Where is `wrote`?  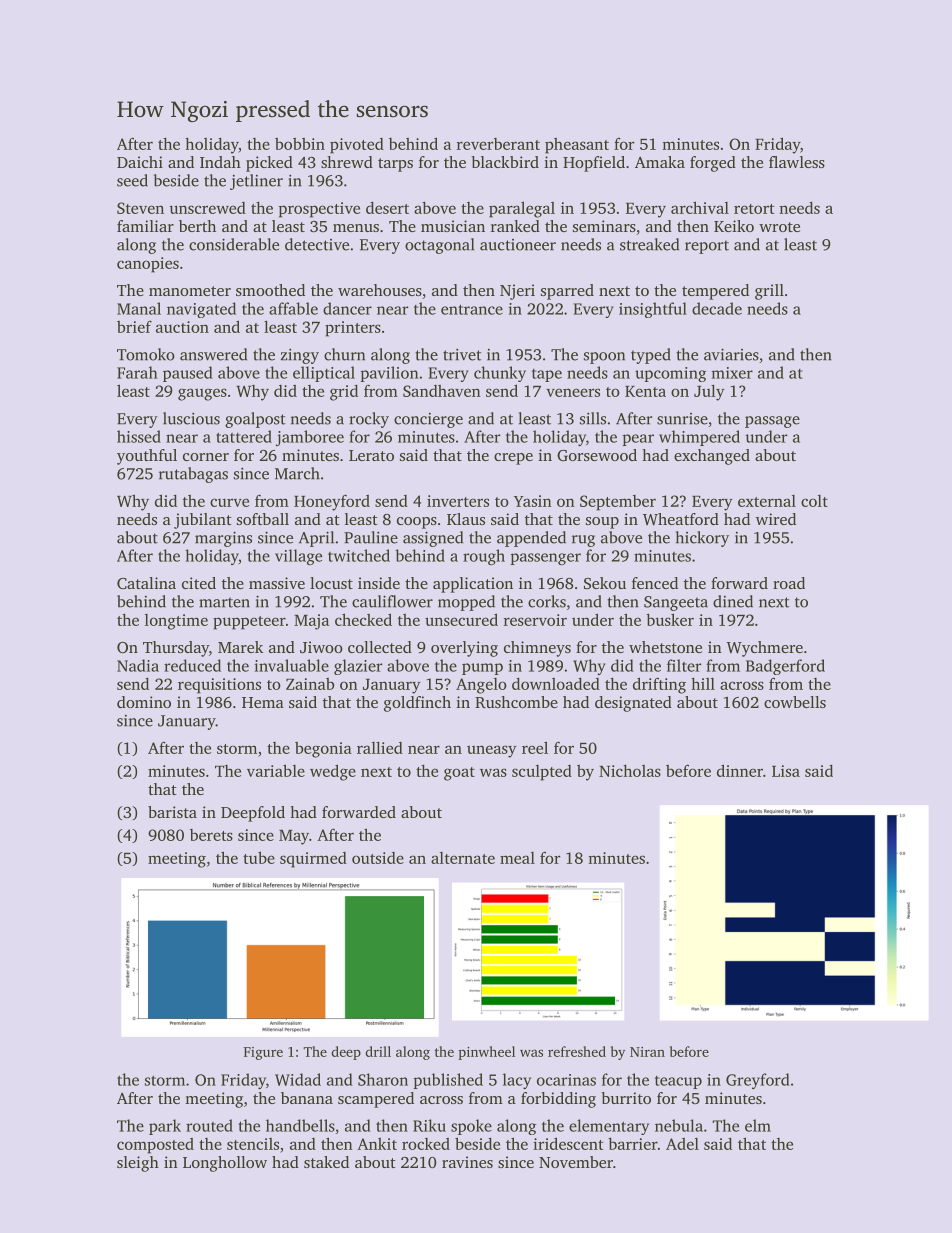 wrote is located at coordinates (779, 227).
